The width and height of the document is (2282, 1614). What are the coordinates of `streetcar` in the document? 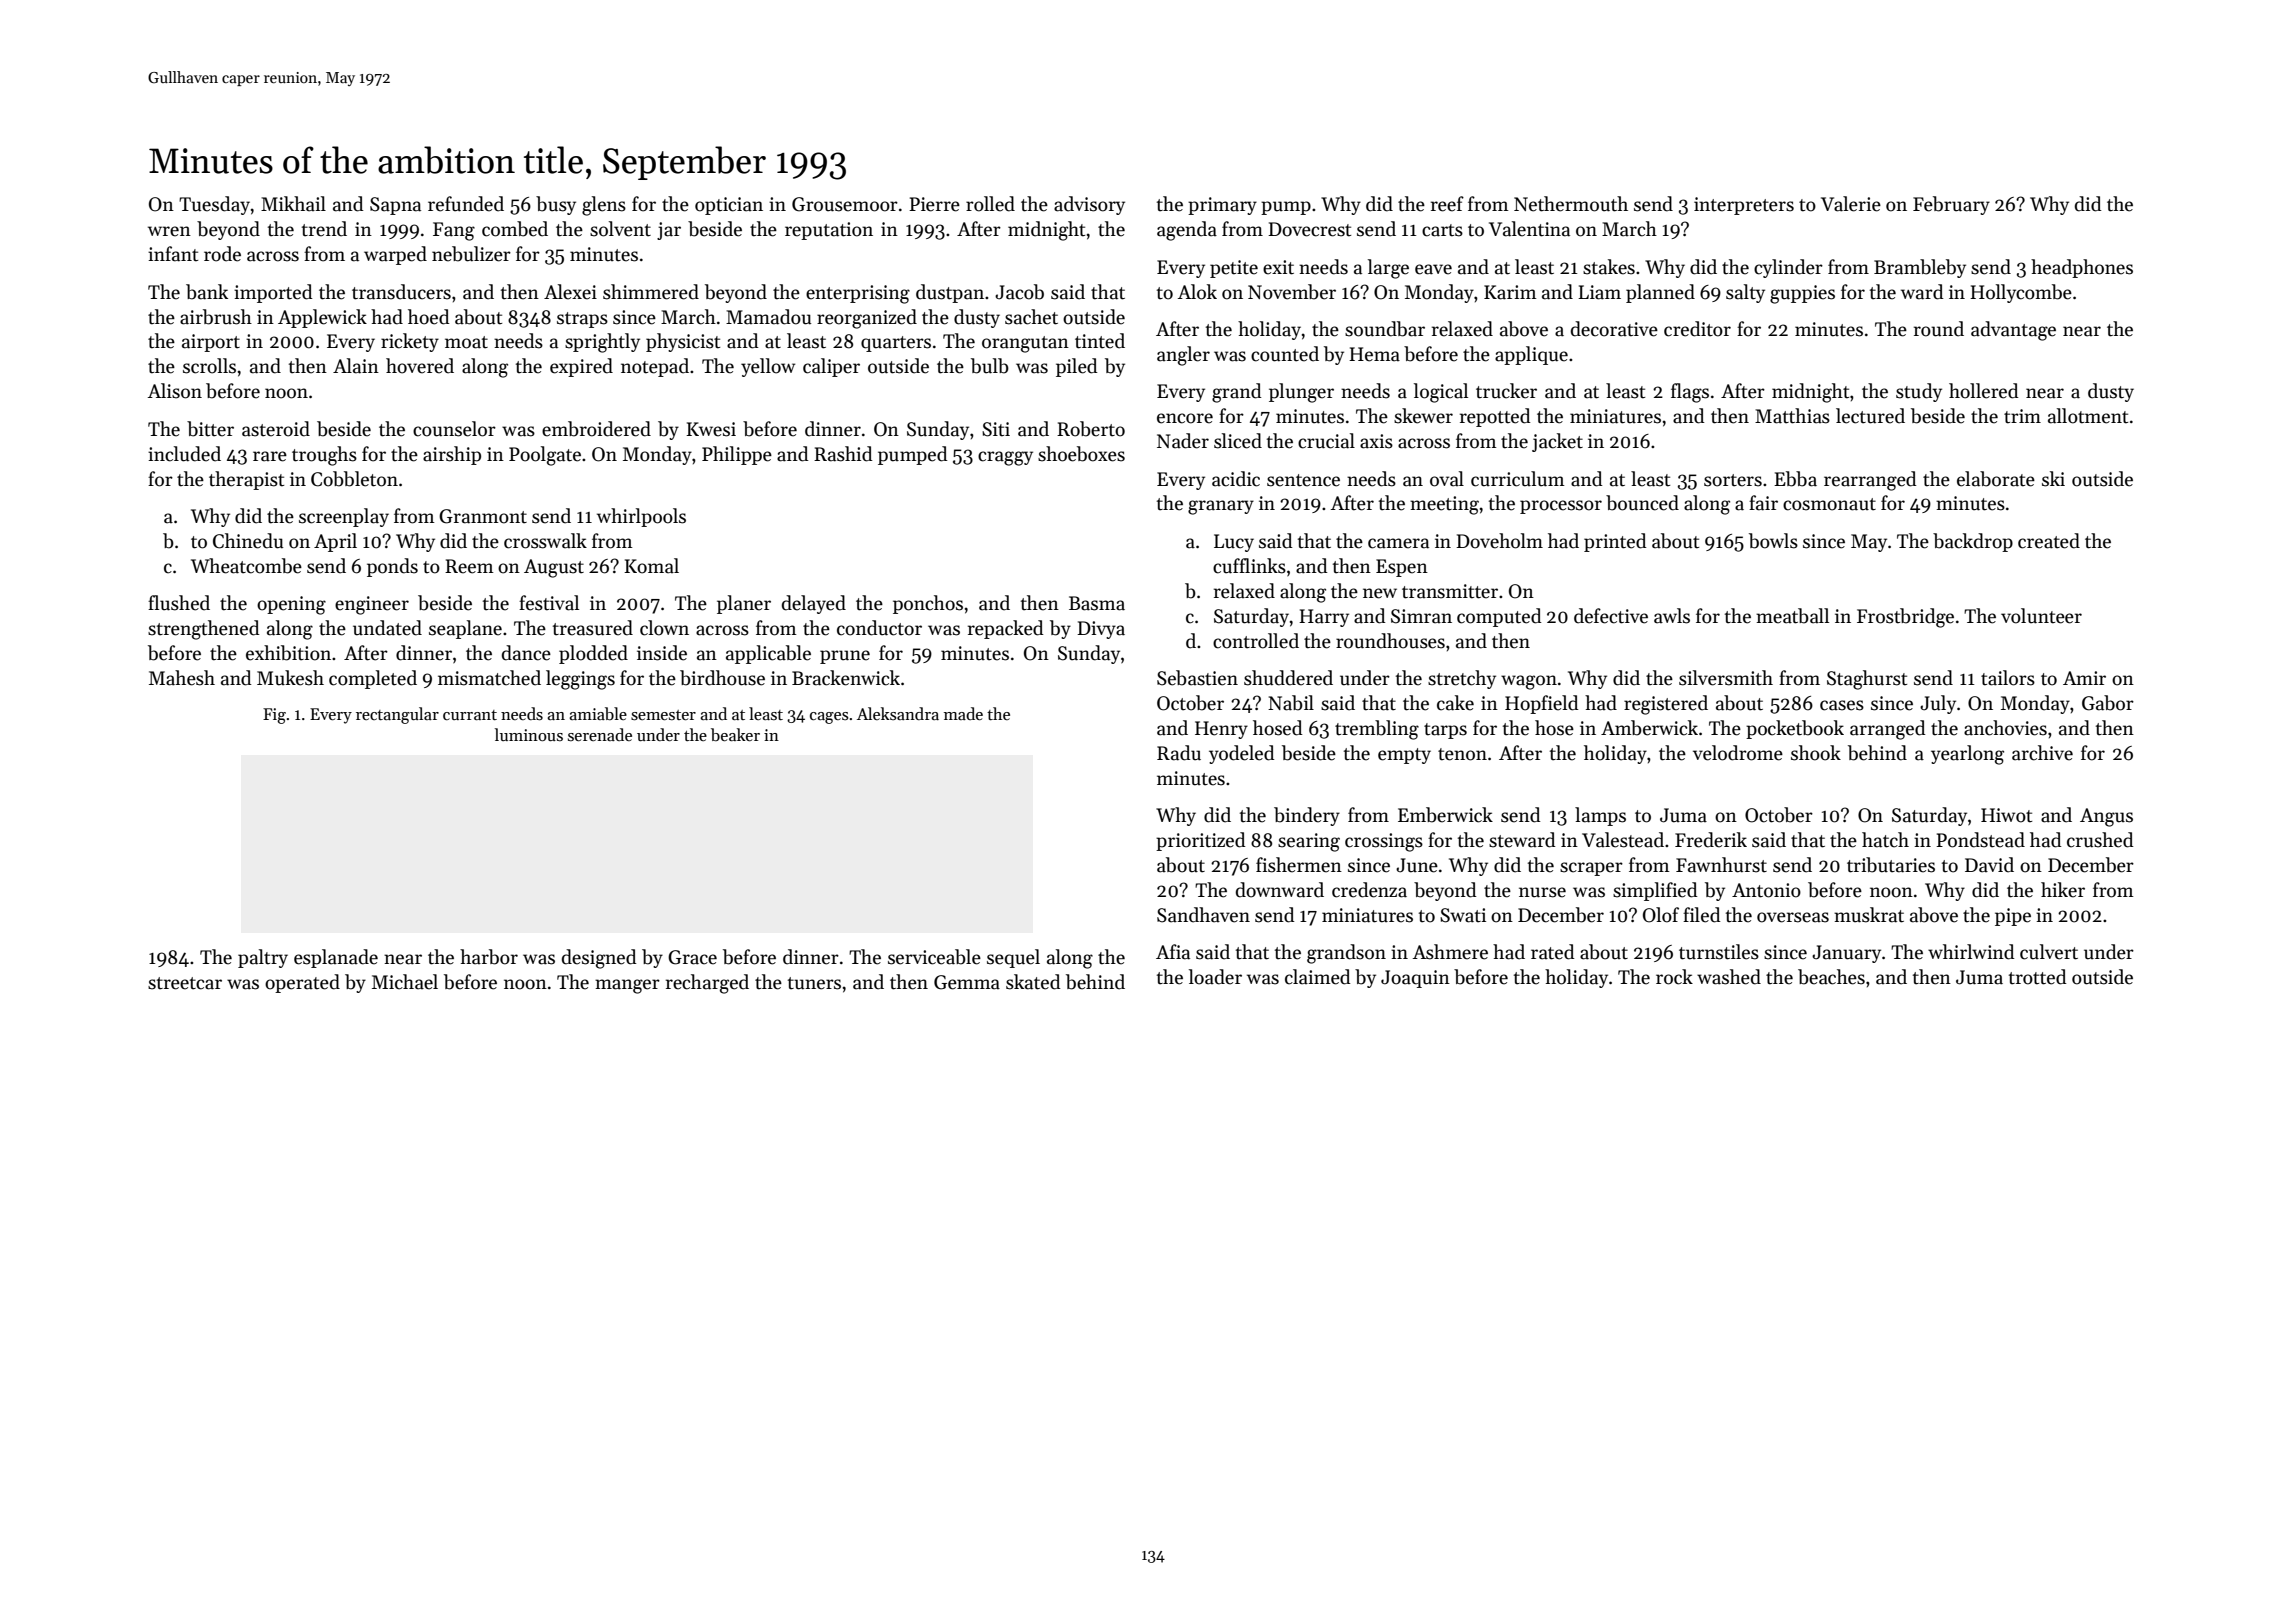 It's located at (185, 983).
